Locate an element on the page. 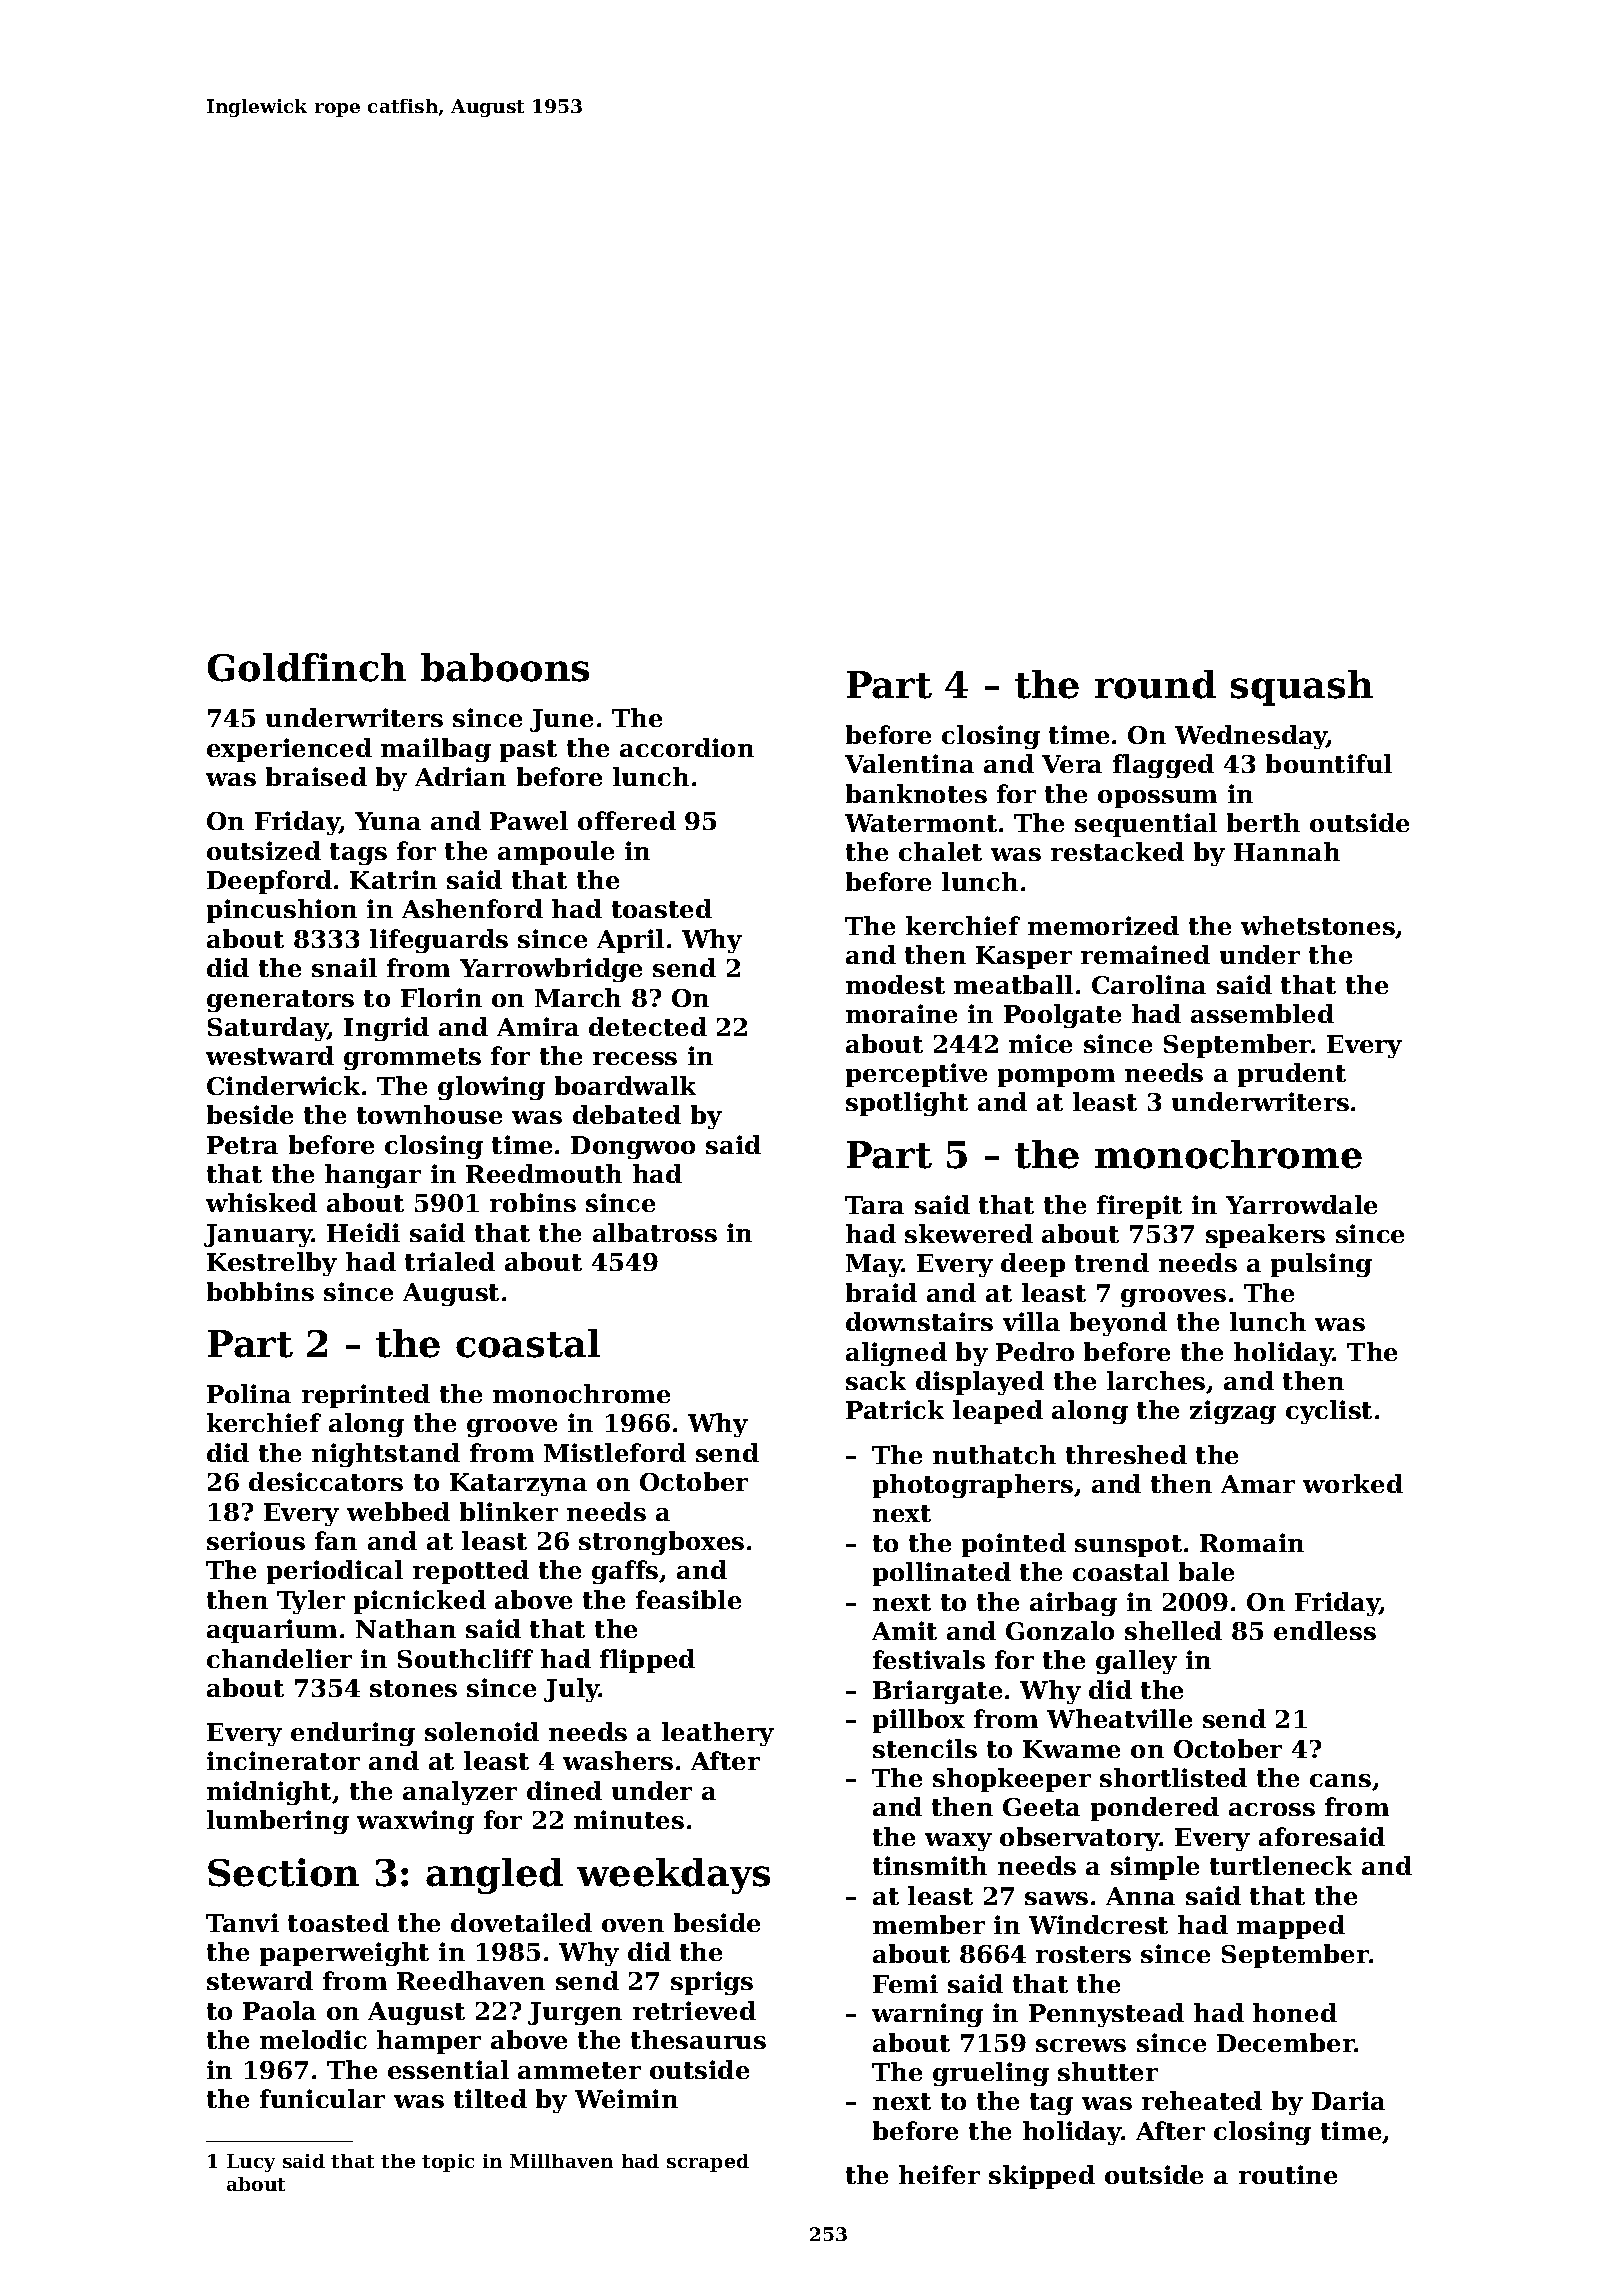  endless is located at coordinates (1325, 1630).
